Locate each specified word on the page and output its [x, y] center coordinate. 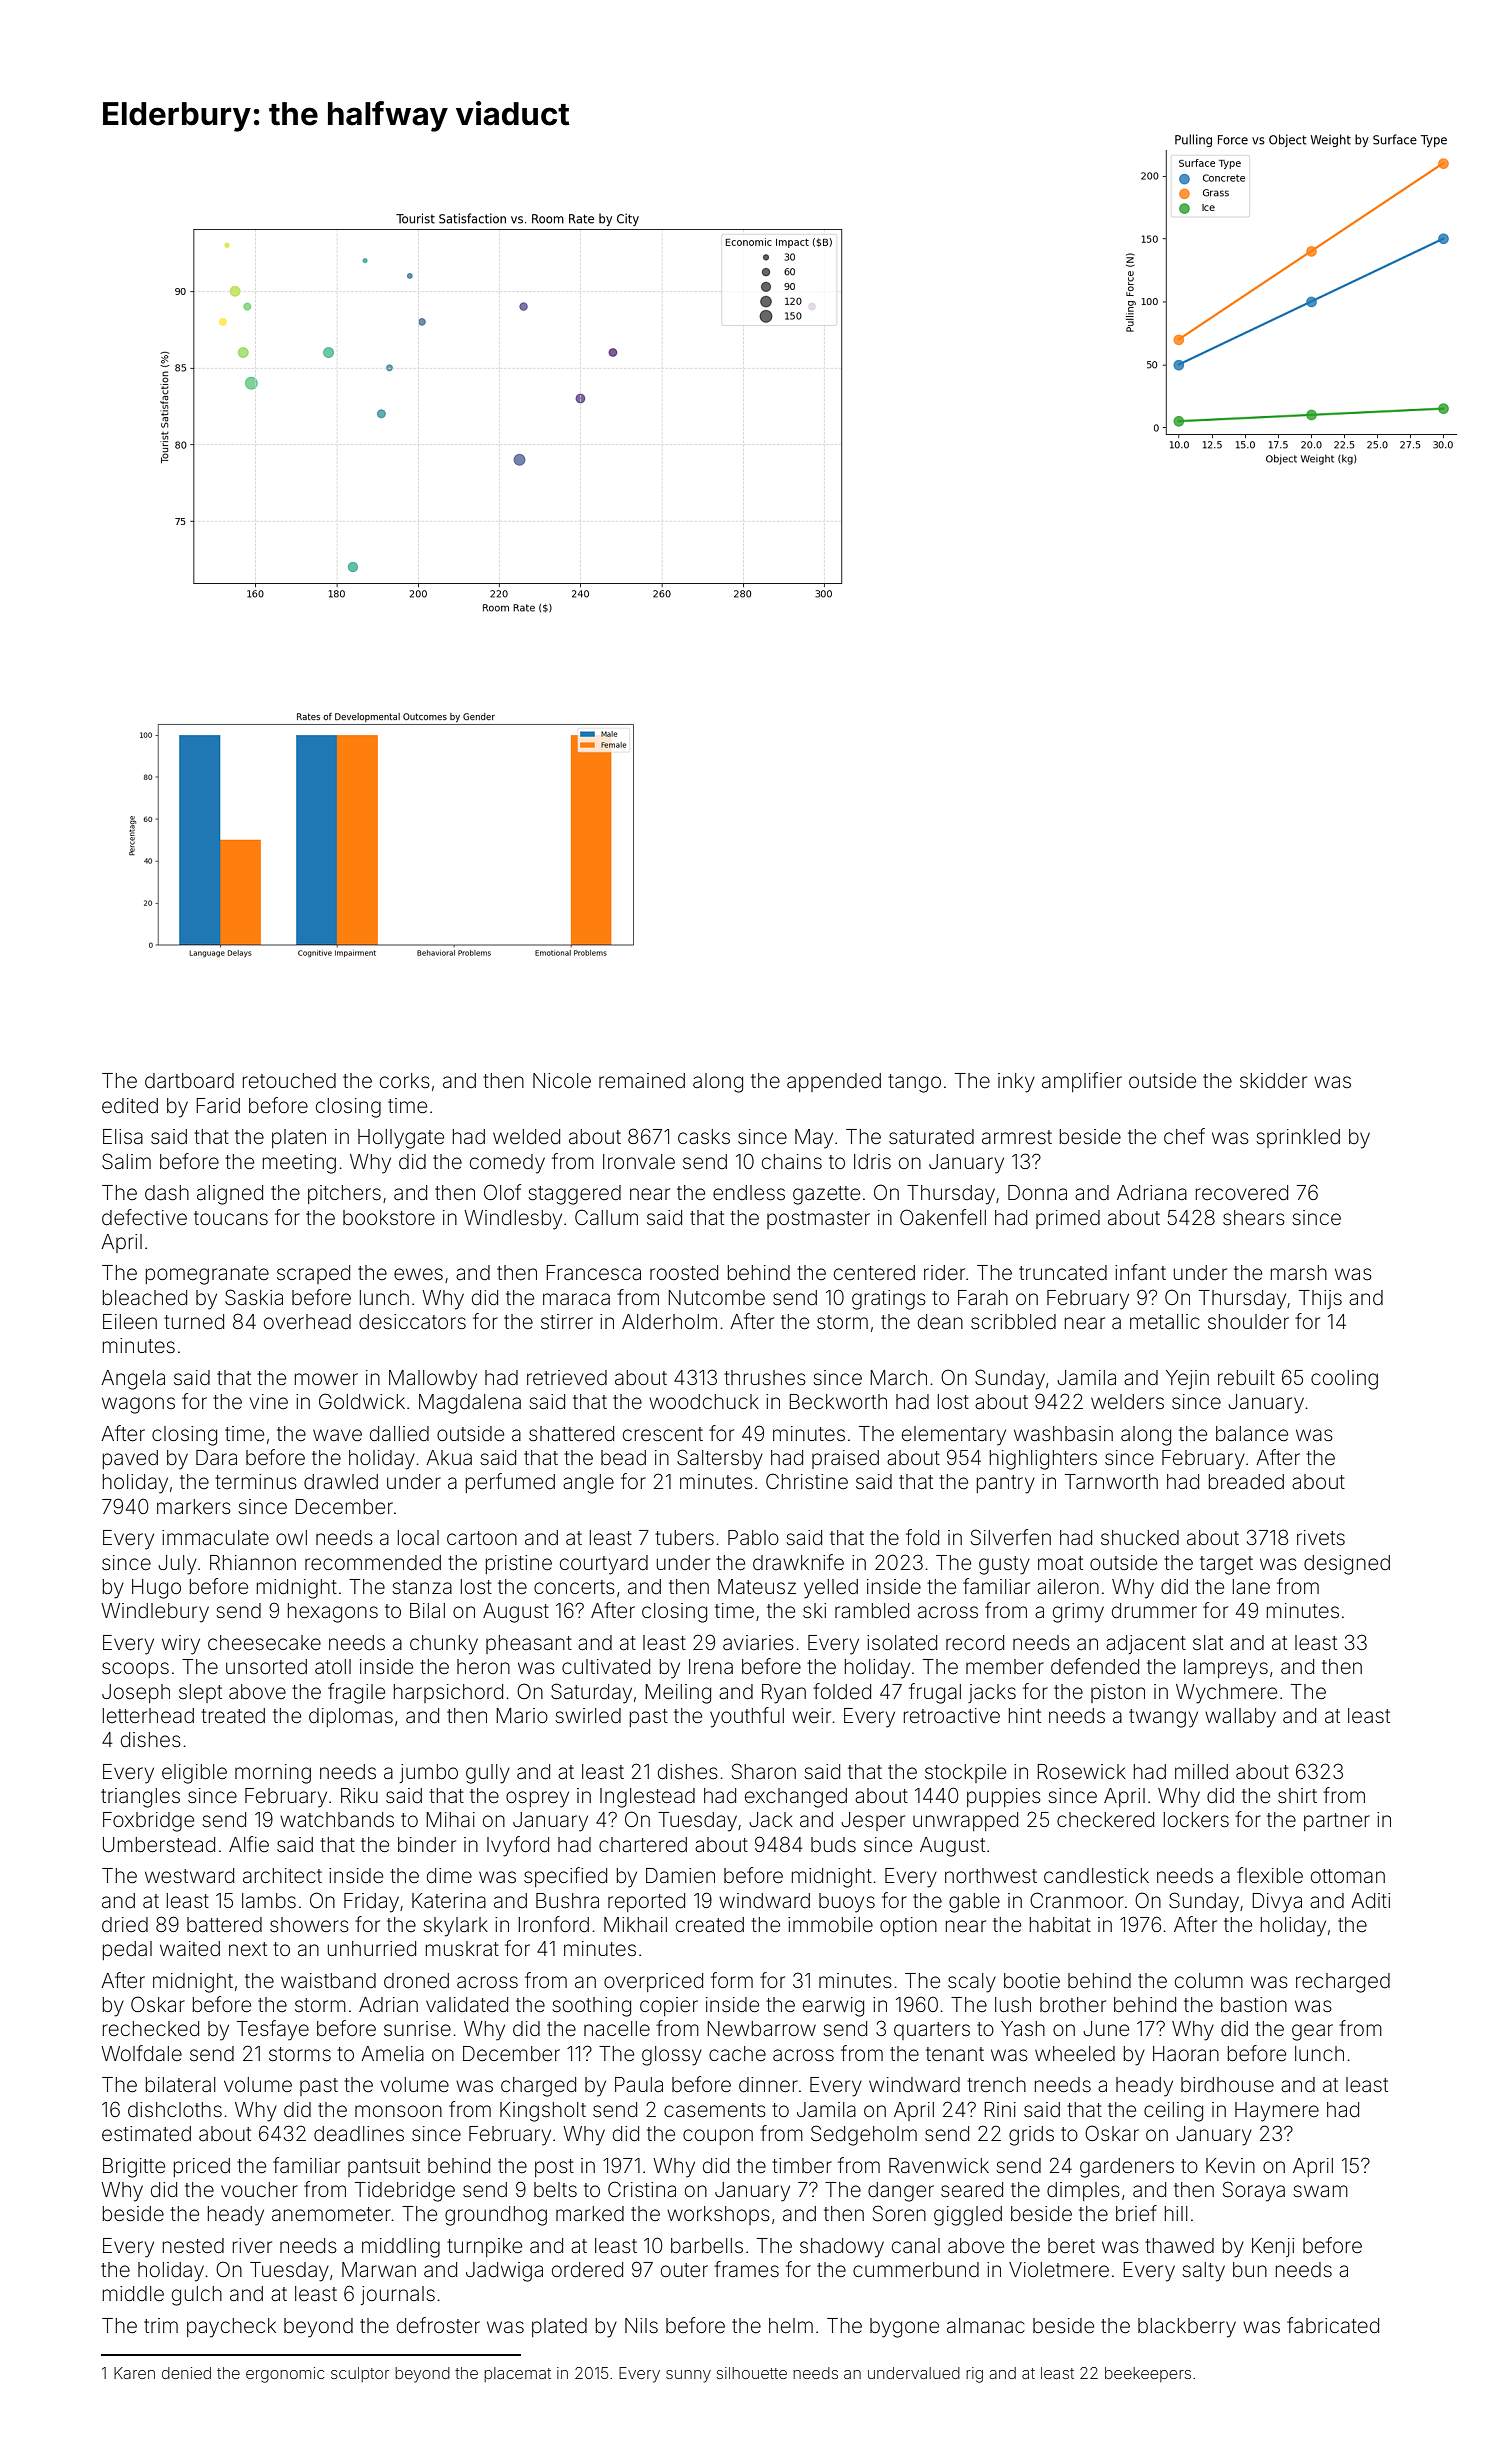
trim [161, 2325]
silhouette [752, 2373]
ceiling [1173, 2112]
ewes [418, 1274]
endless [749, 1193]
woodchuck [704, 1401]
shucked [1140, 1537]
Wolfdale [141, 2053]
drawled [341, 1482]
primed [1068, 1219]
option [908, 1926]
